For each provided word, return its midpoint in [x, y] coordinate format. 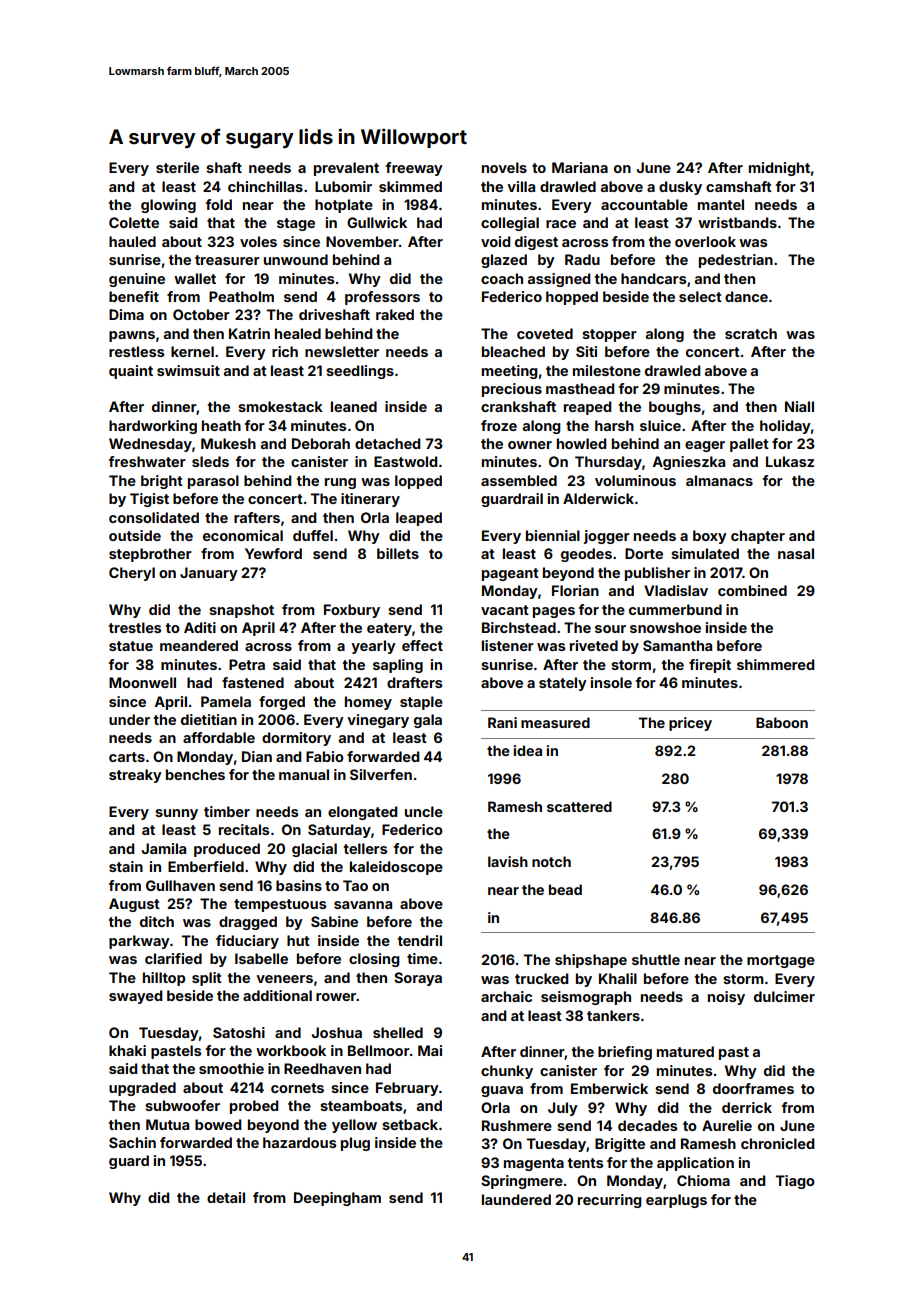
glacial [314, 850]
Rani [502, 722]
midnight [779, 169]
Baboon [782, 722]
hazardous [299, 1142]
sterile [177, 167]
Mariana [580, 167]
